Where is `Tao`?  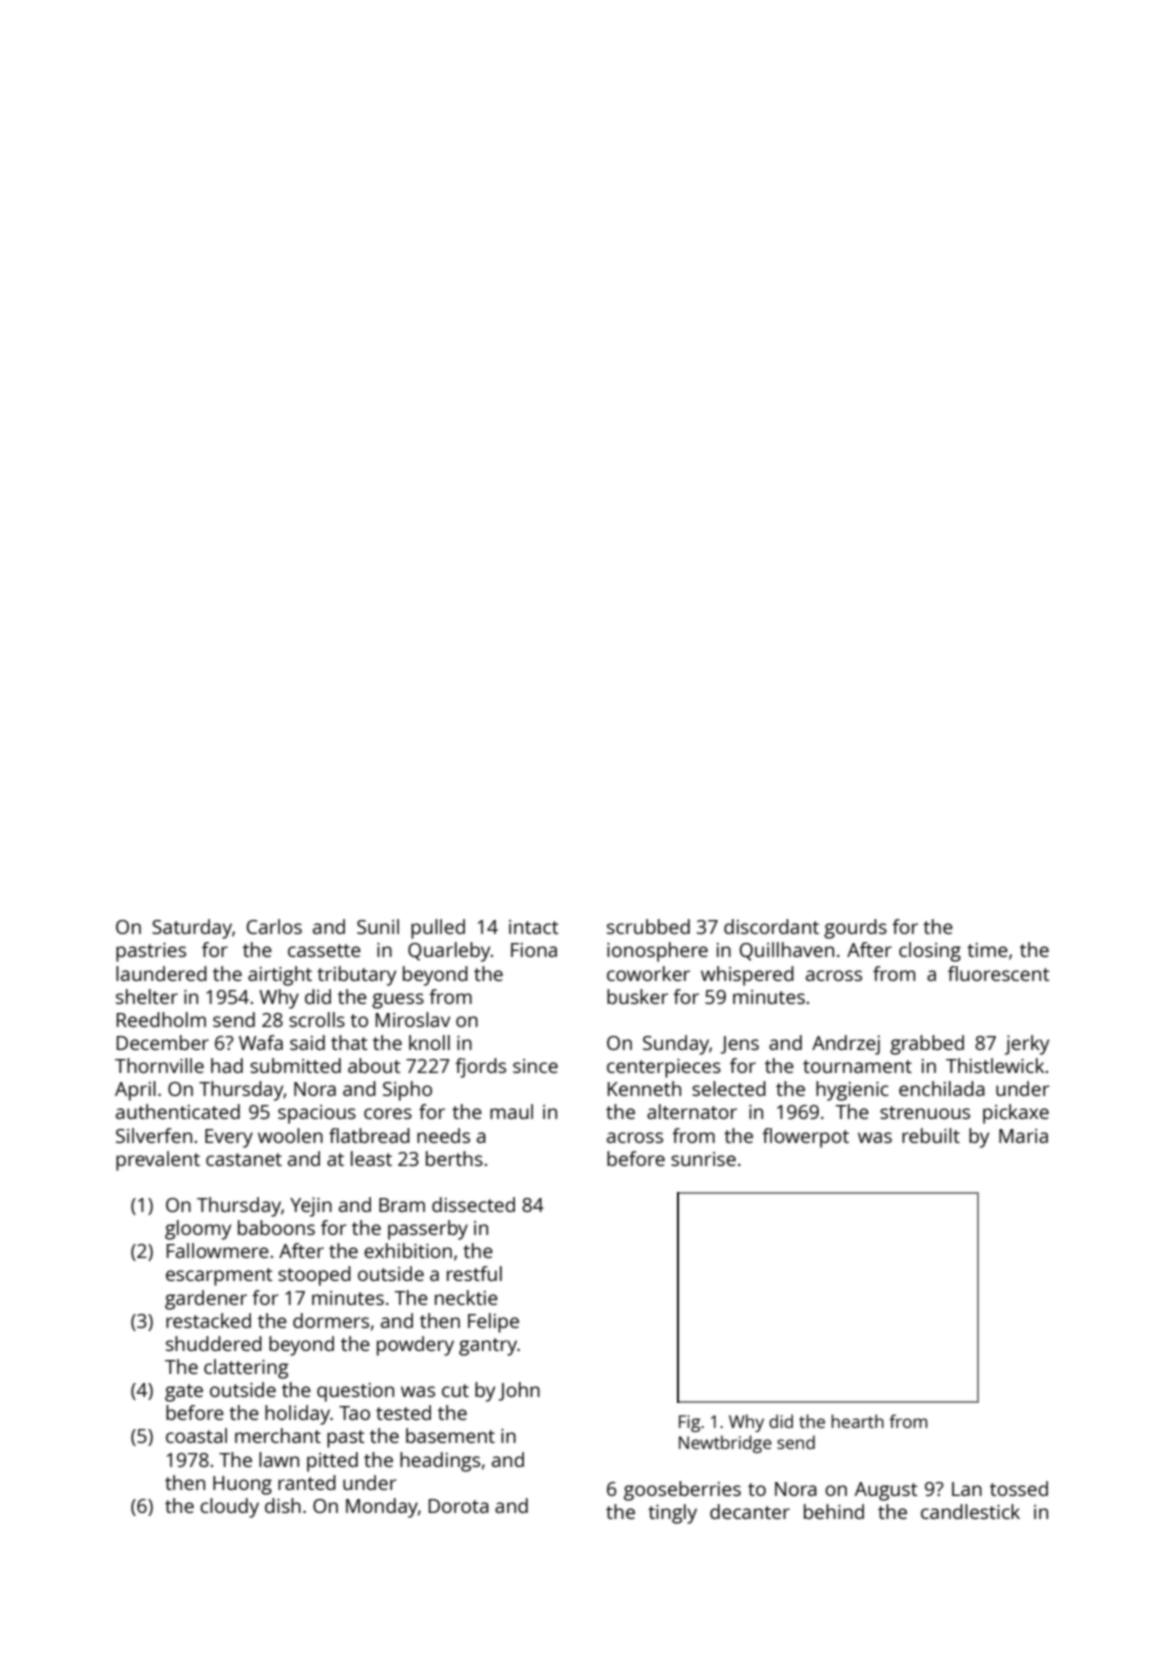
Tao is located at coordinates (354, 1413).
